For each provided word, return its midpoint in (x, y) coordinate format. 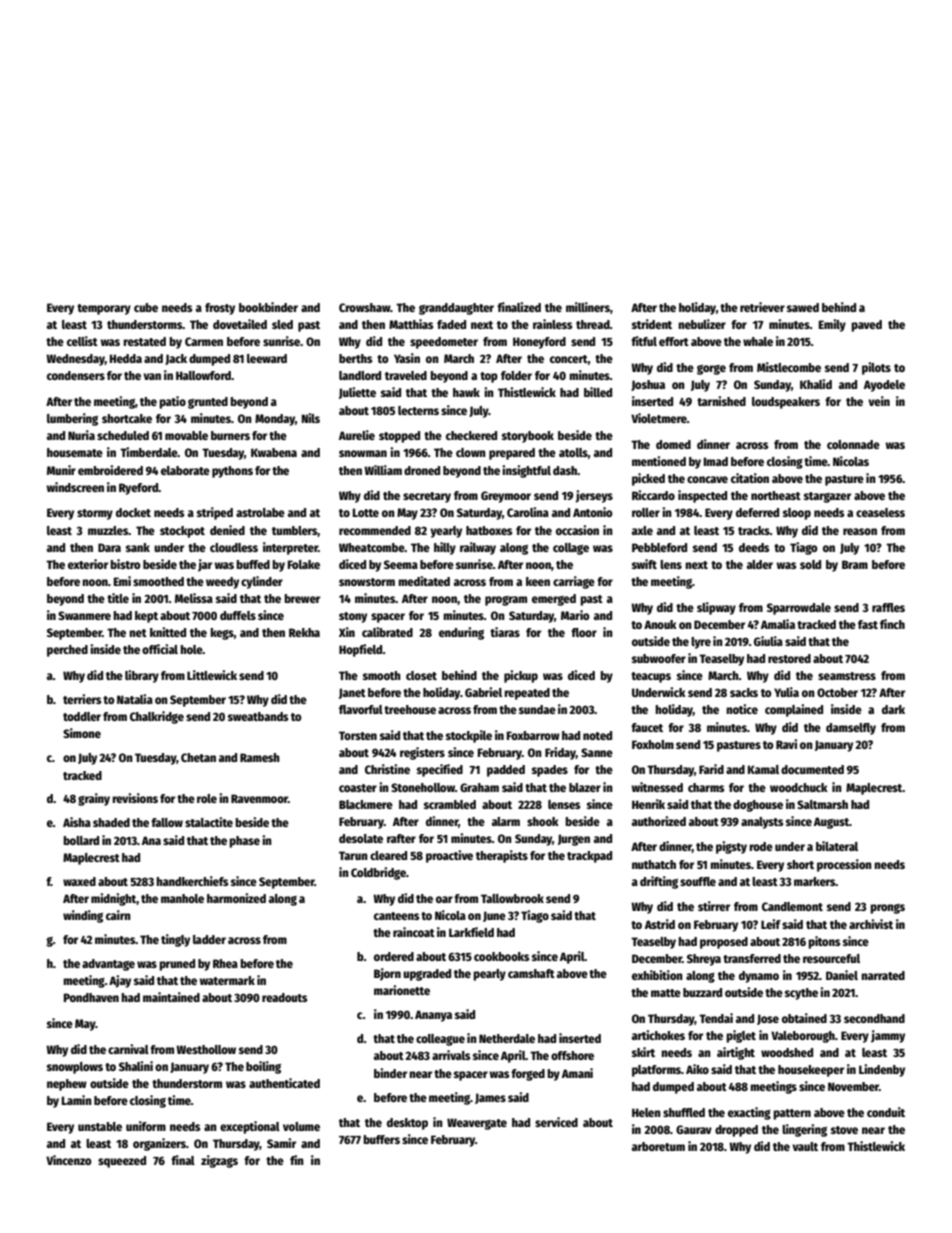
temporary (104, 309)
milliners (588, 307)
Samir (281, 1143)
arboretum (658, 1146)
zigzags (219, 1161)
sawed (803, 307)
